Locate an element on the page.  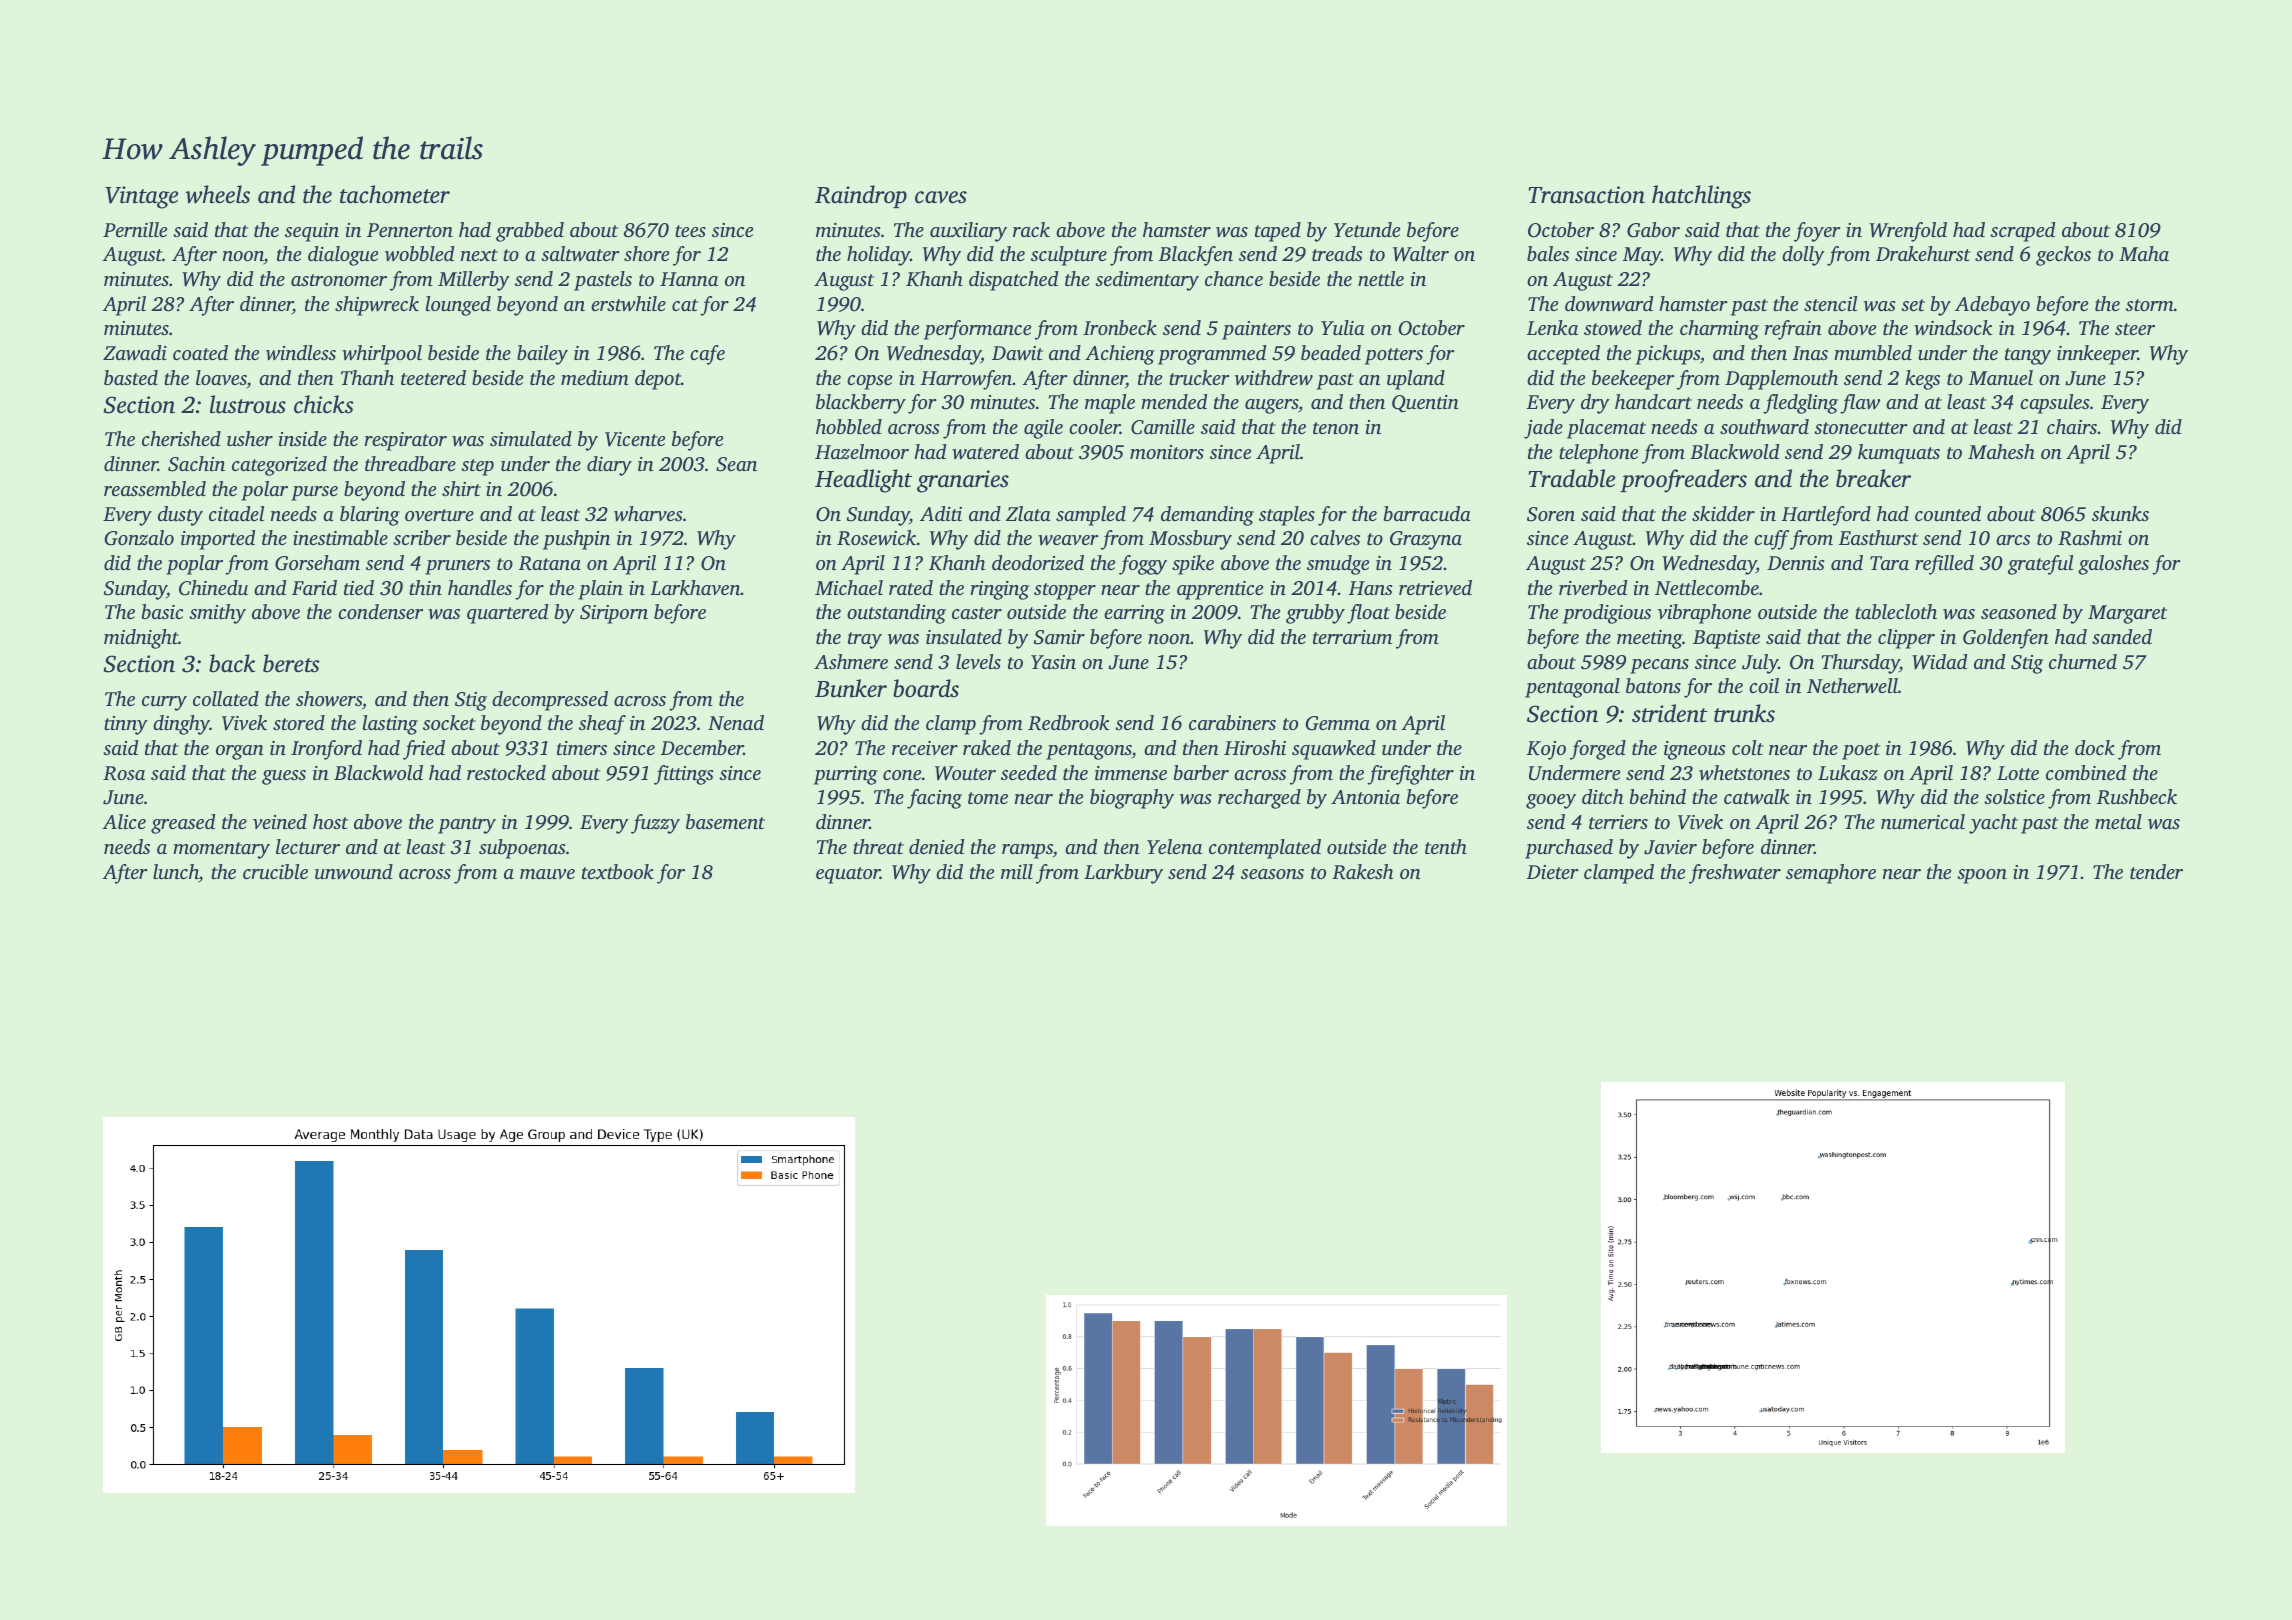
reassembled is located at coordinates (155, 488).
